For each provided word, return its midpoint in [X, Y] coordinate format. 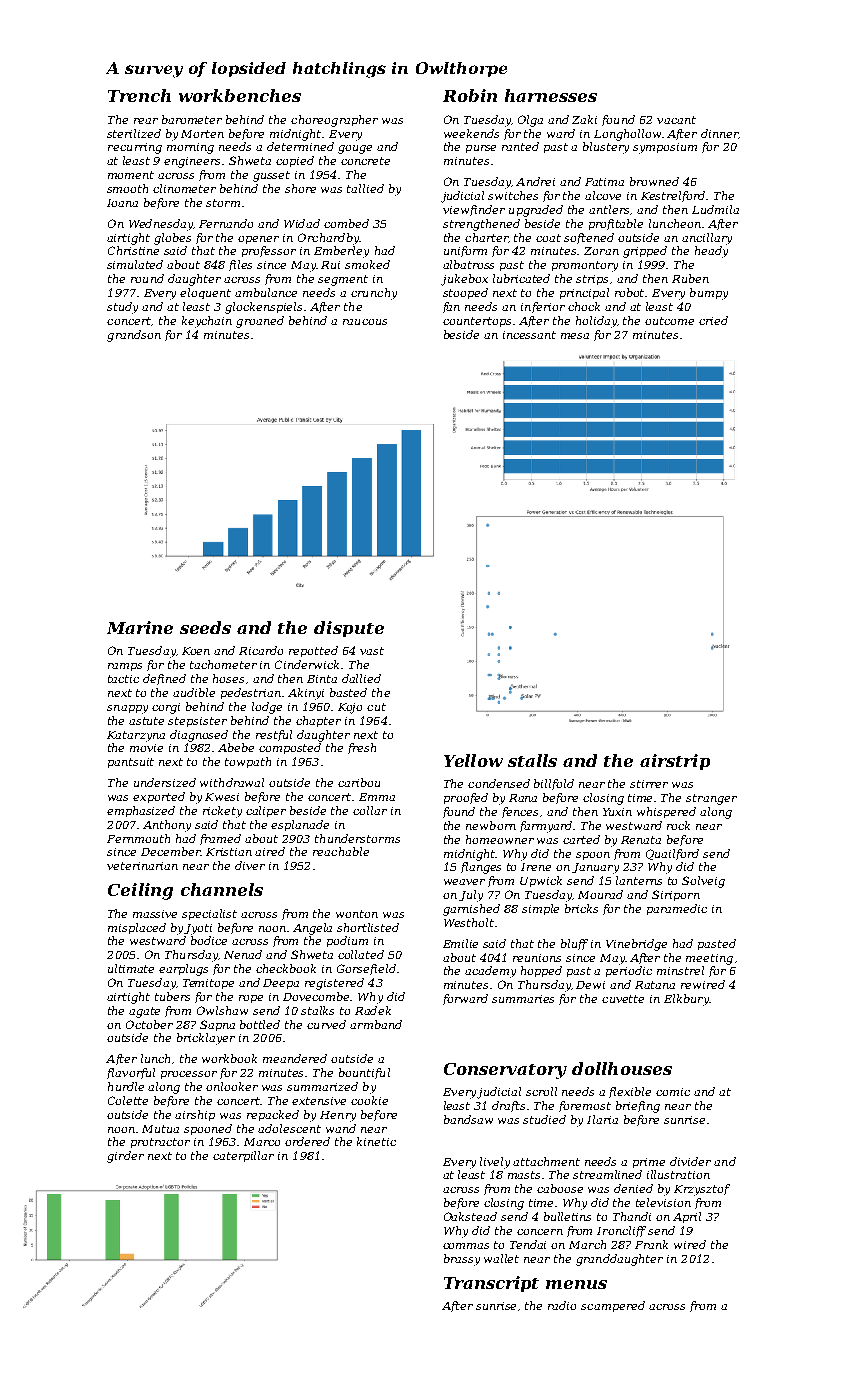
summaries [523, 999]
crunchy [374, 294]
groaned [260, 322]
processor [189, 1075]
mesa [575, 336]
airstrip [675, 762]
